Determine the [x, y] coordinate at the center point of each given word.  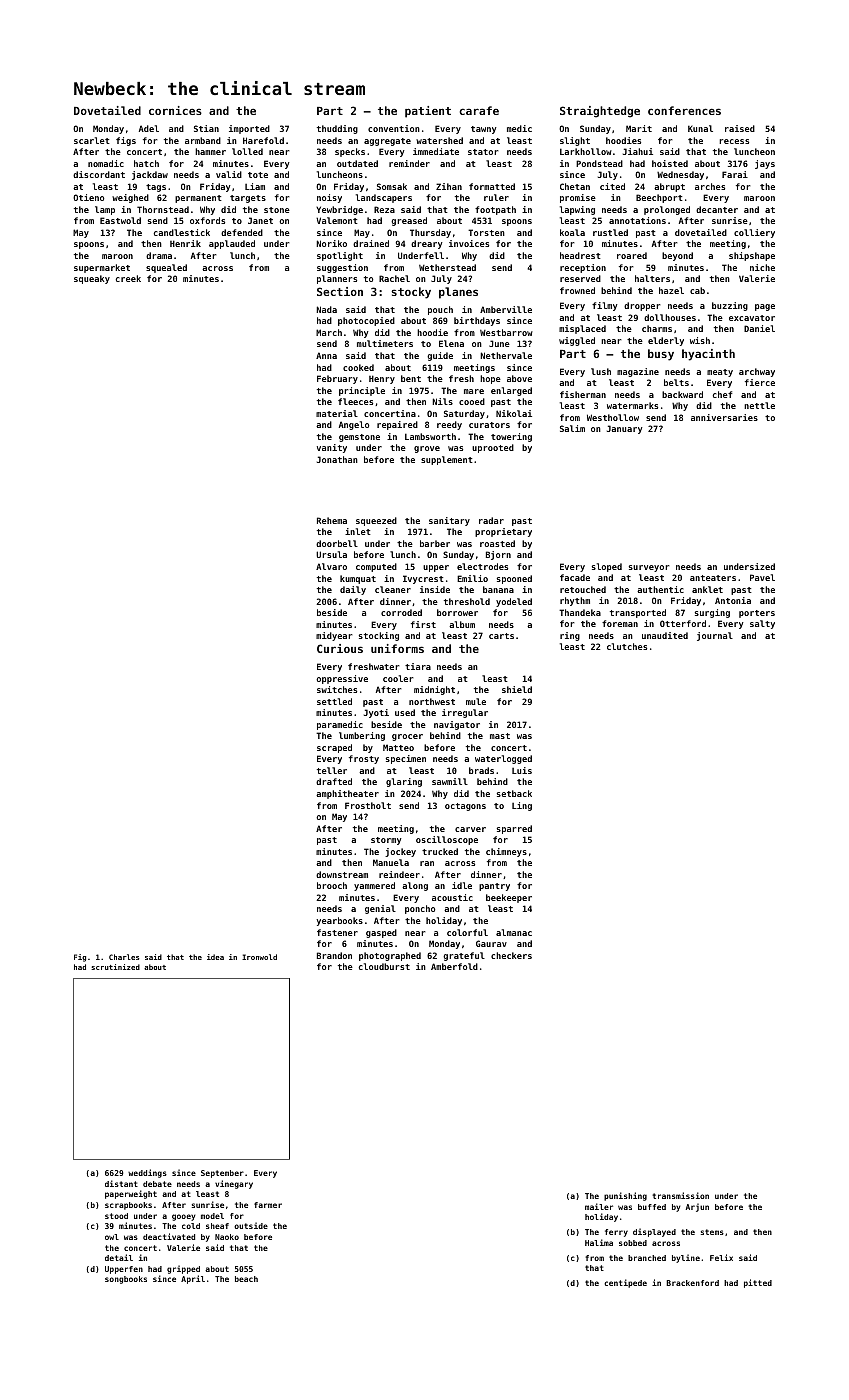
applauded [232, 244]
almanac [514, 932]
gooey [184, 1217]
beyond [677, 256]
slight [575, 141]
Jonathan [337, 459]
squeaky [92, 279]
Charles [124, 957]
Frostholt [368, 805]
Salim [572, 428]
